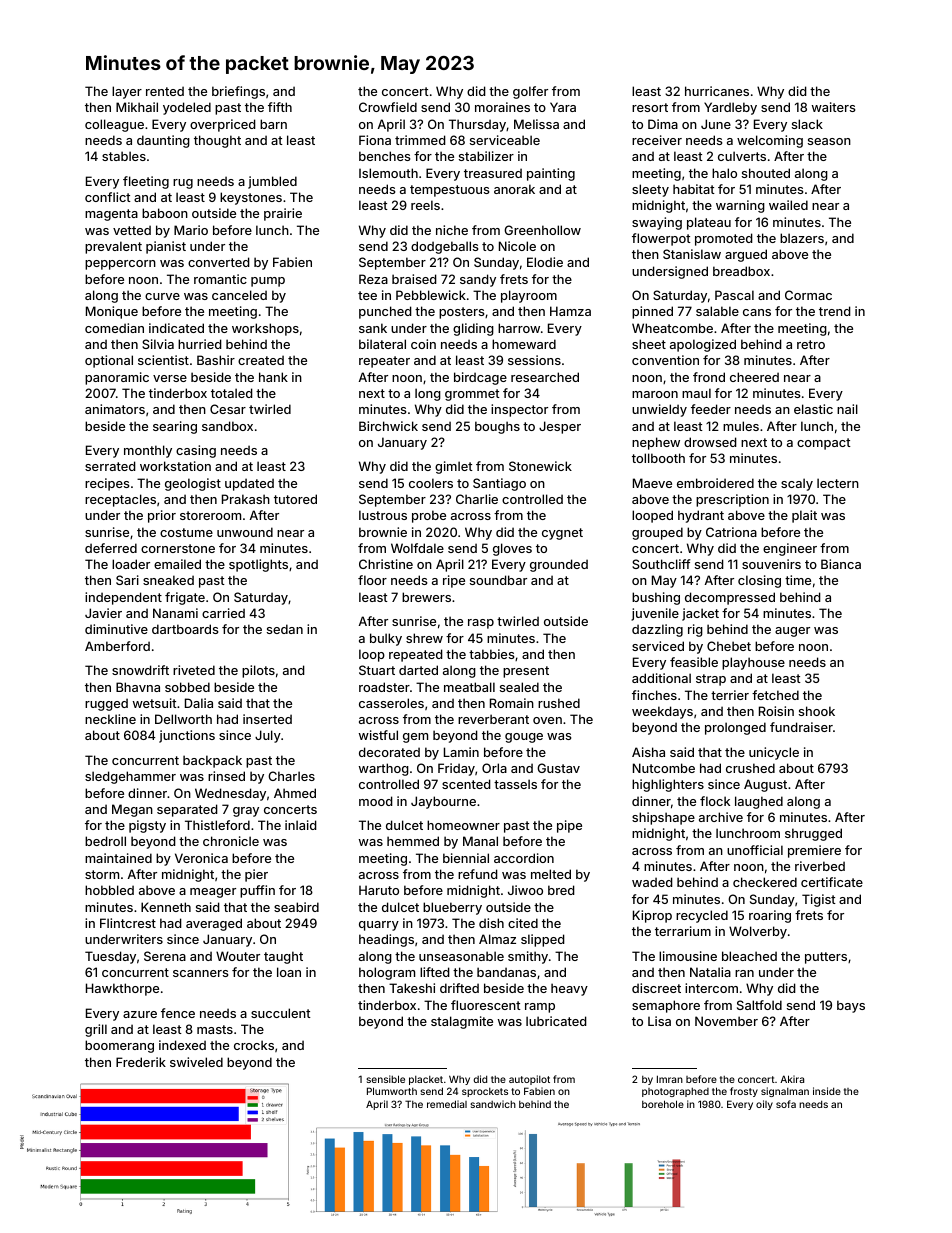 This screenshot has width=952, height=1233. What do you see at coordinates (223, 125) in the screenshot?
I see `overpriced` at bounding box center [223, 125].
